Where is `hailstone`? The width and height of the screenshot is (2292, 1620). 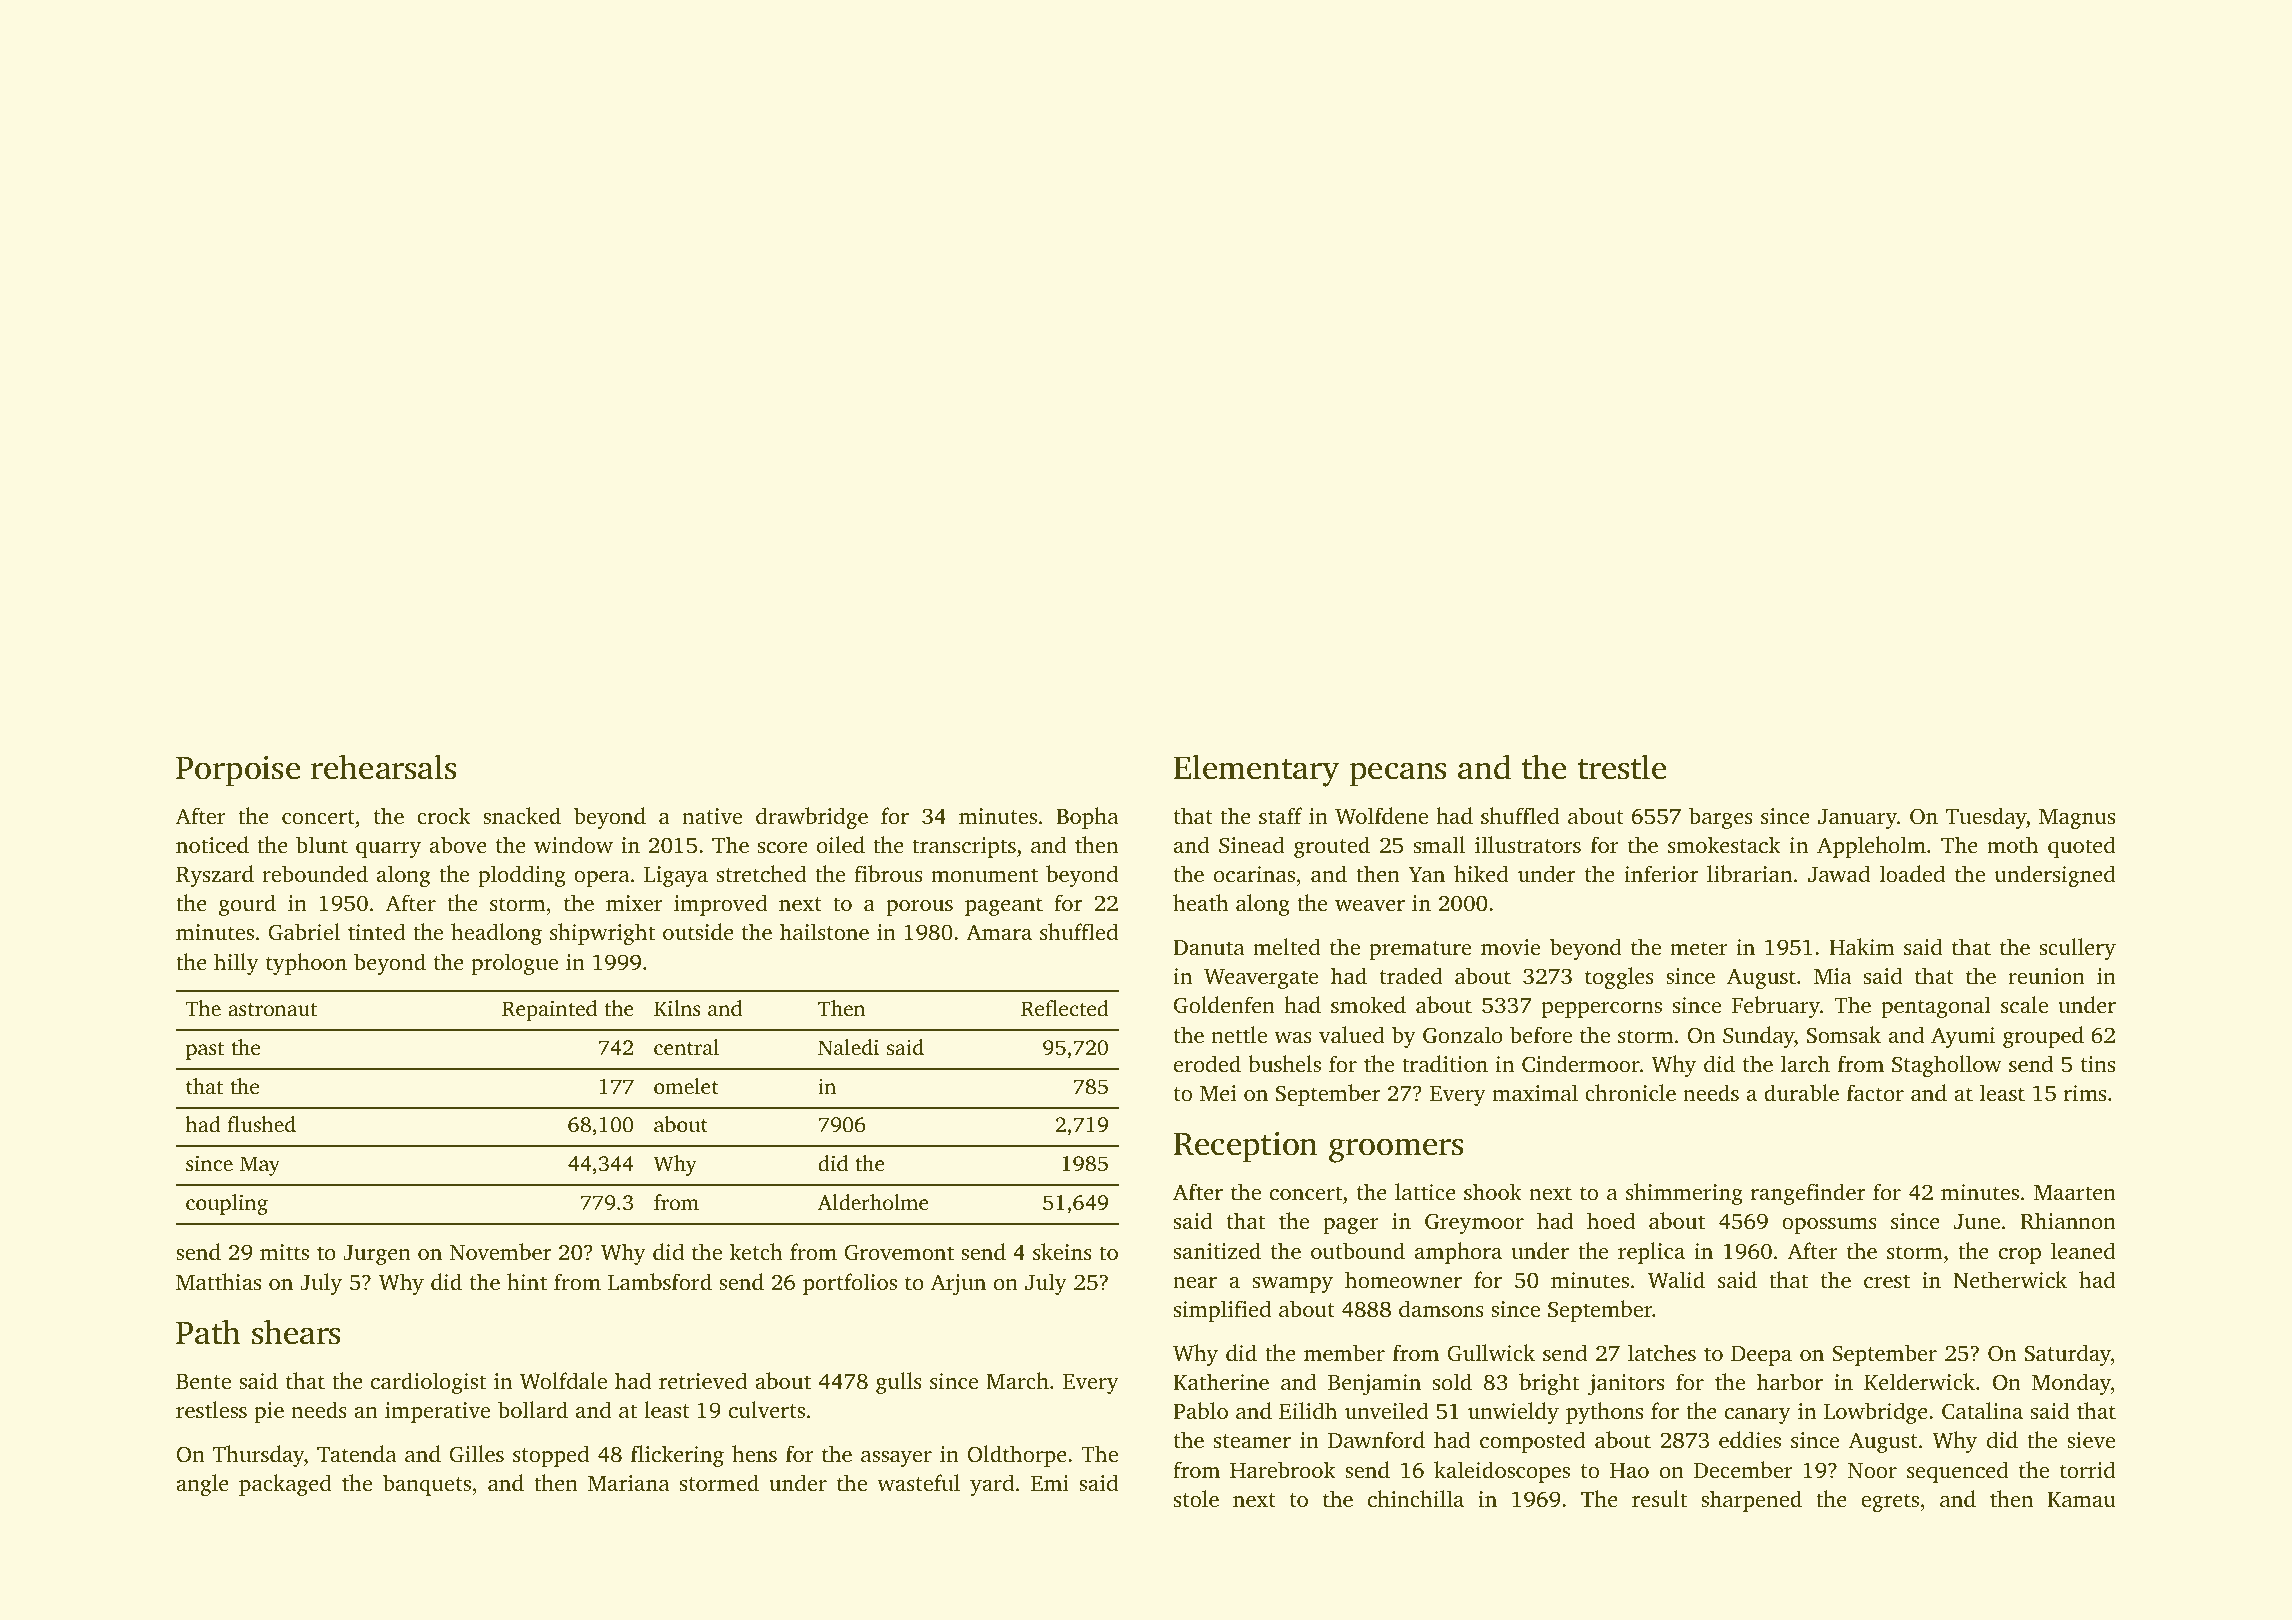 hailstone is located at coordinates (824, 931).
